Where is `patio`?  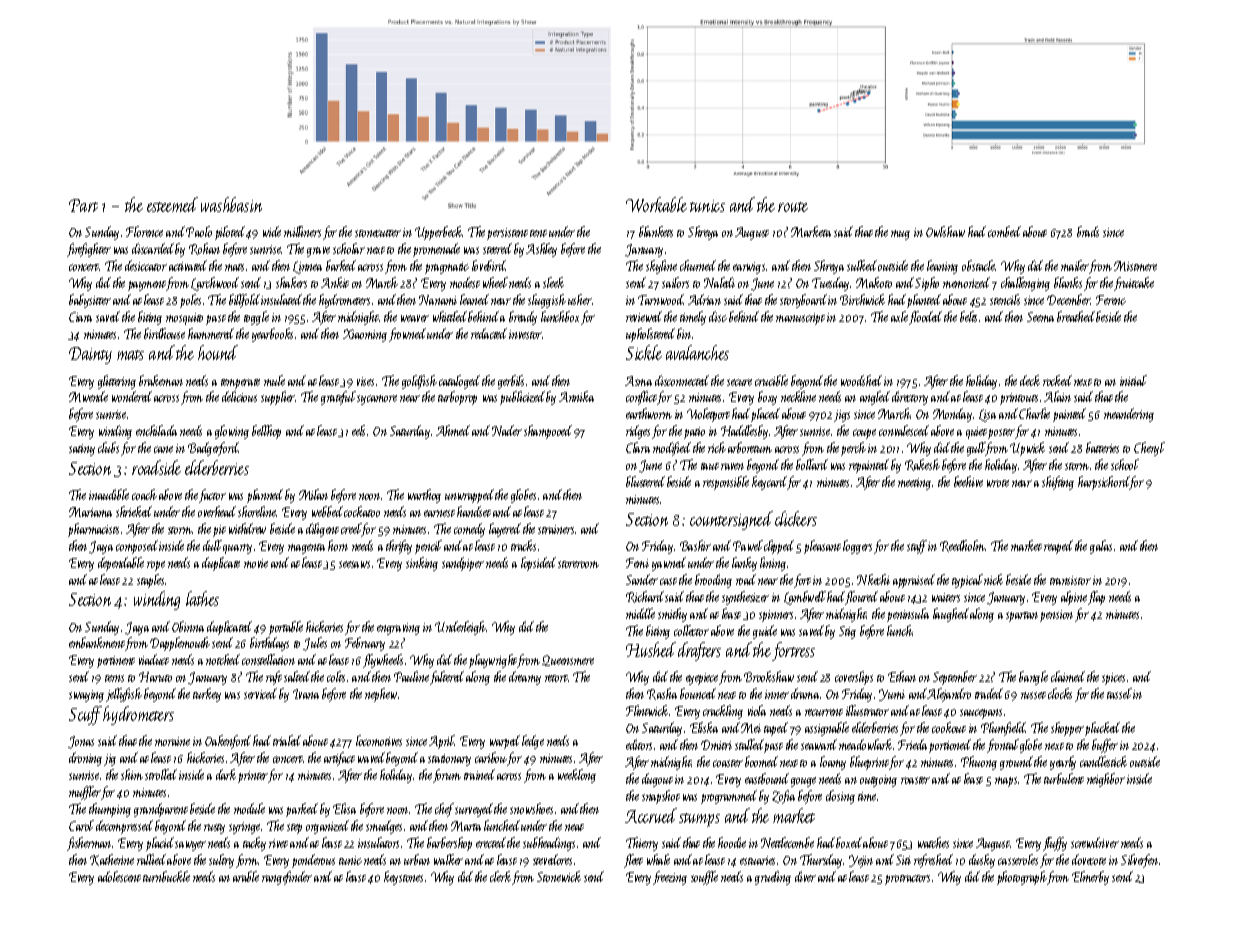 patio is located at coordinates (694, 433).
